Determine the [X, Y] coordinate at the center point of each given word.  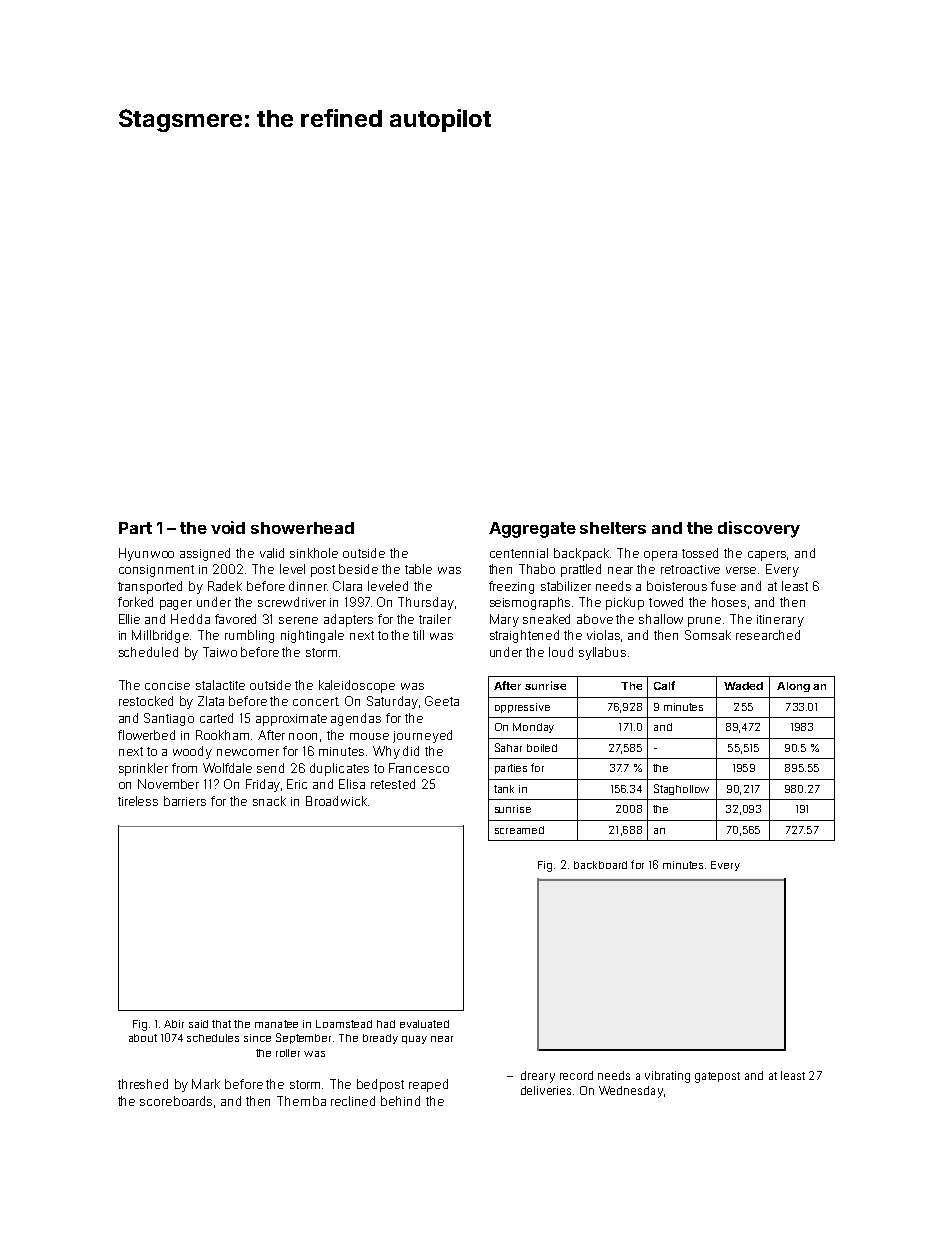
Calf [664, 685]
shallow [661, 619]
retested [393, 784]
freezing [511, 587]
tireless [138, 801]
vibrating [667, 1077]
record [576, 1075]
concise [167, 685]
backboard [600, 865]
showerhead [302, 528]
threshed [143, 1084]
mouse [369, 736]
